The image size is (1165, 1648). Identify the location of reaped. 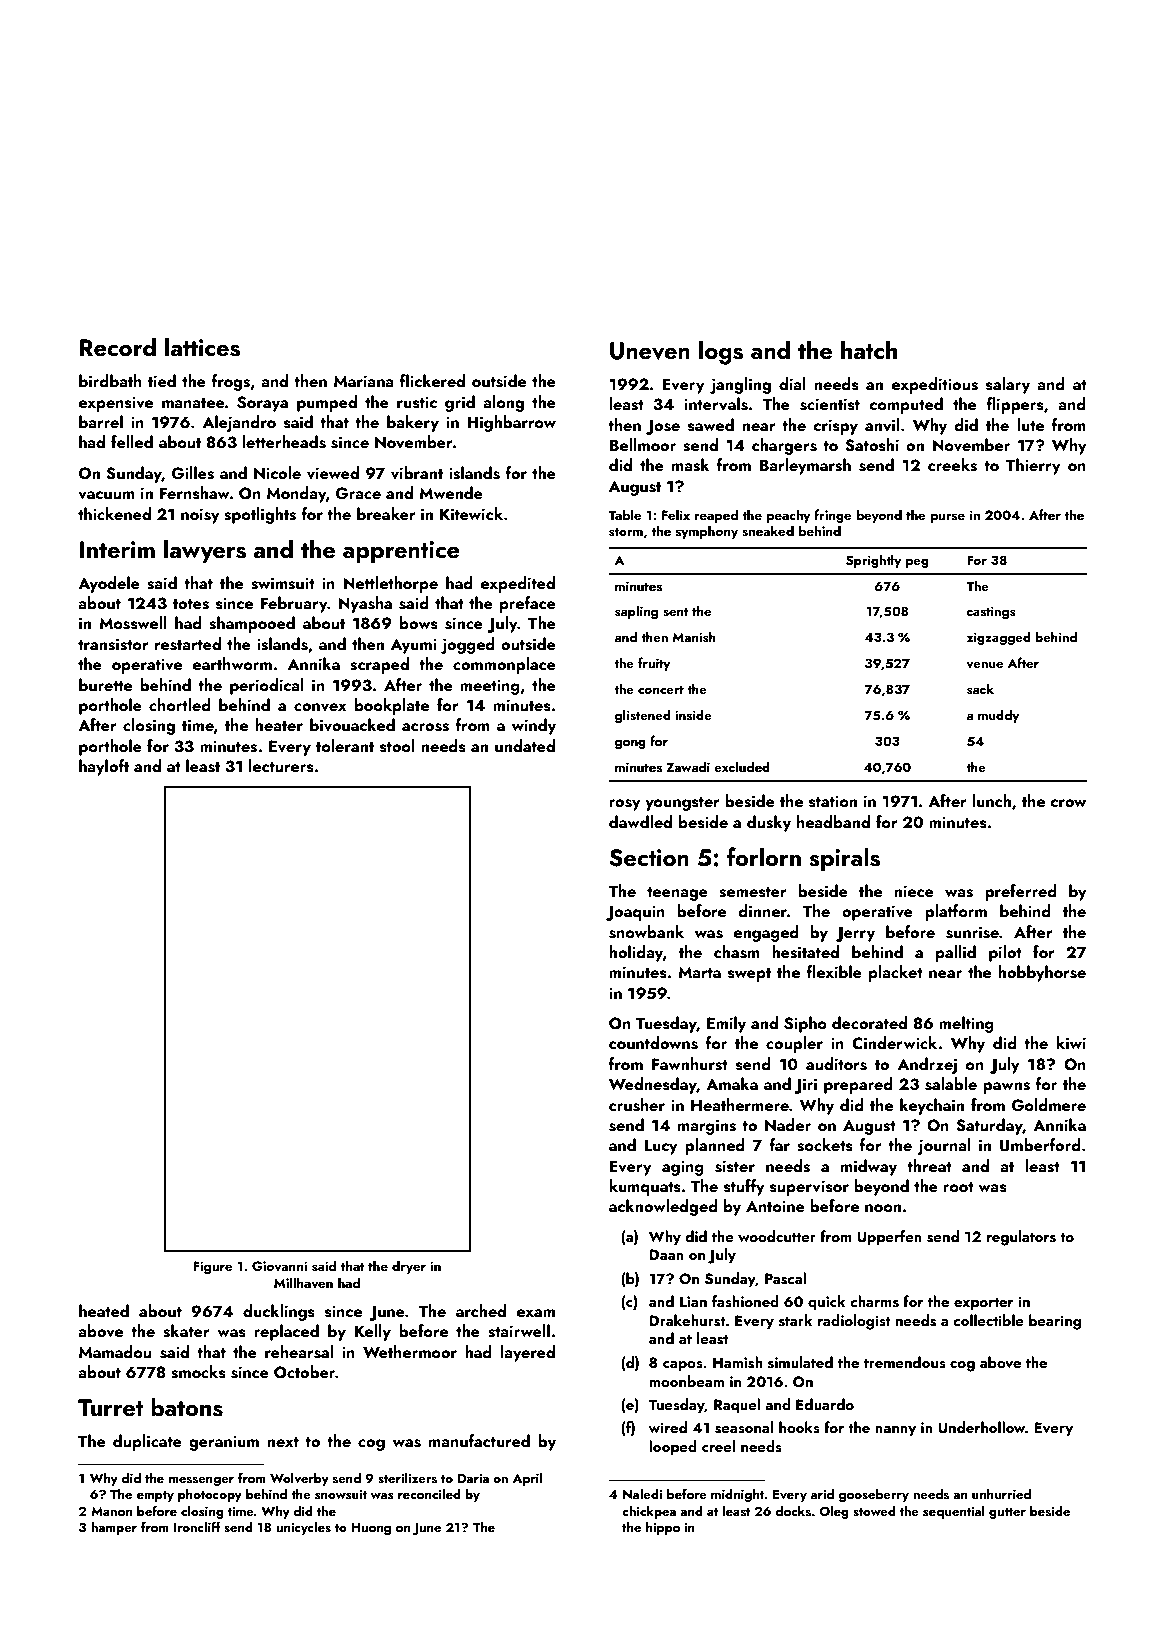
(716, 516).
